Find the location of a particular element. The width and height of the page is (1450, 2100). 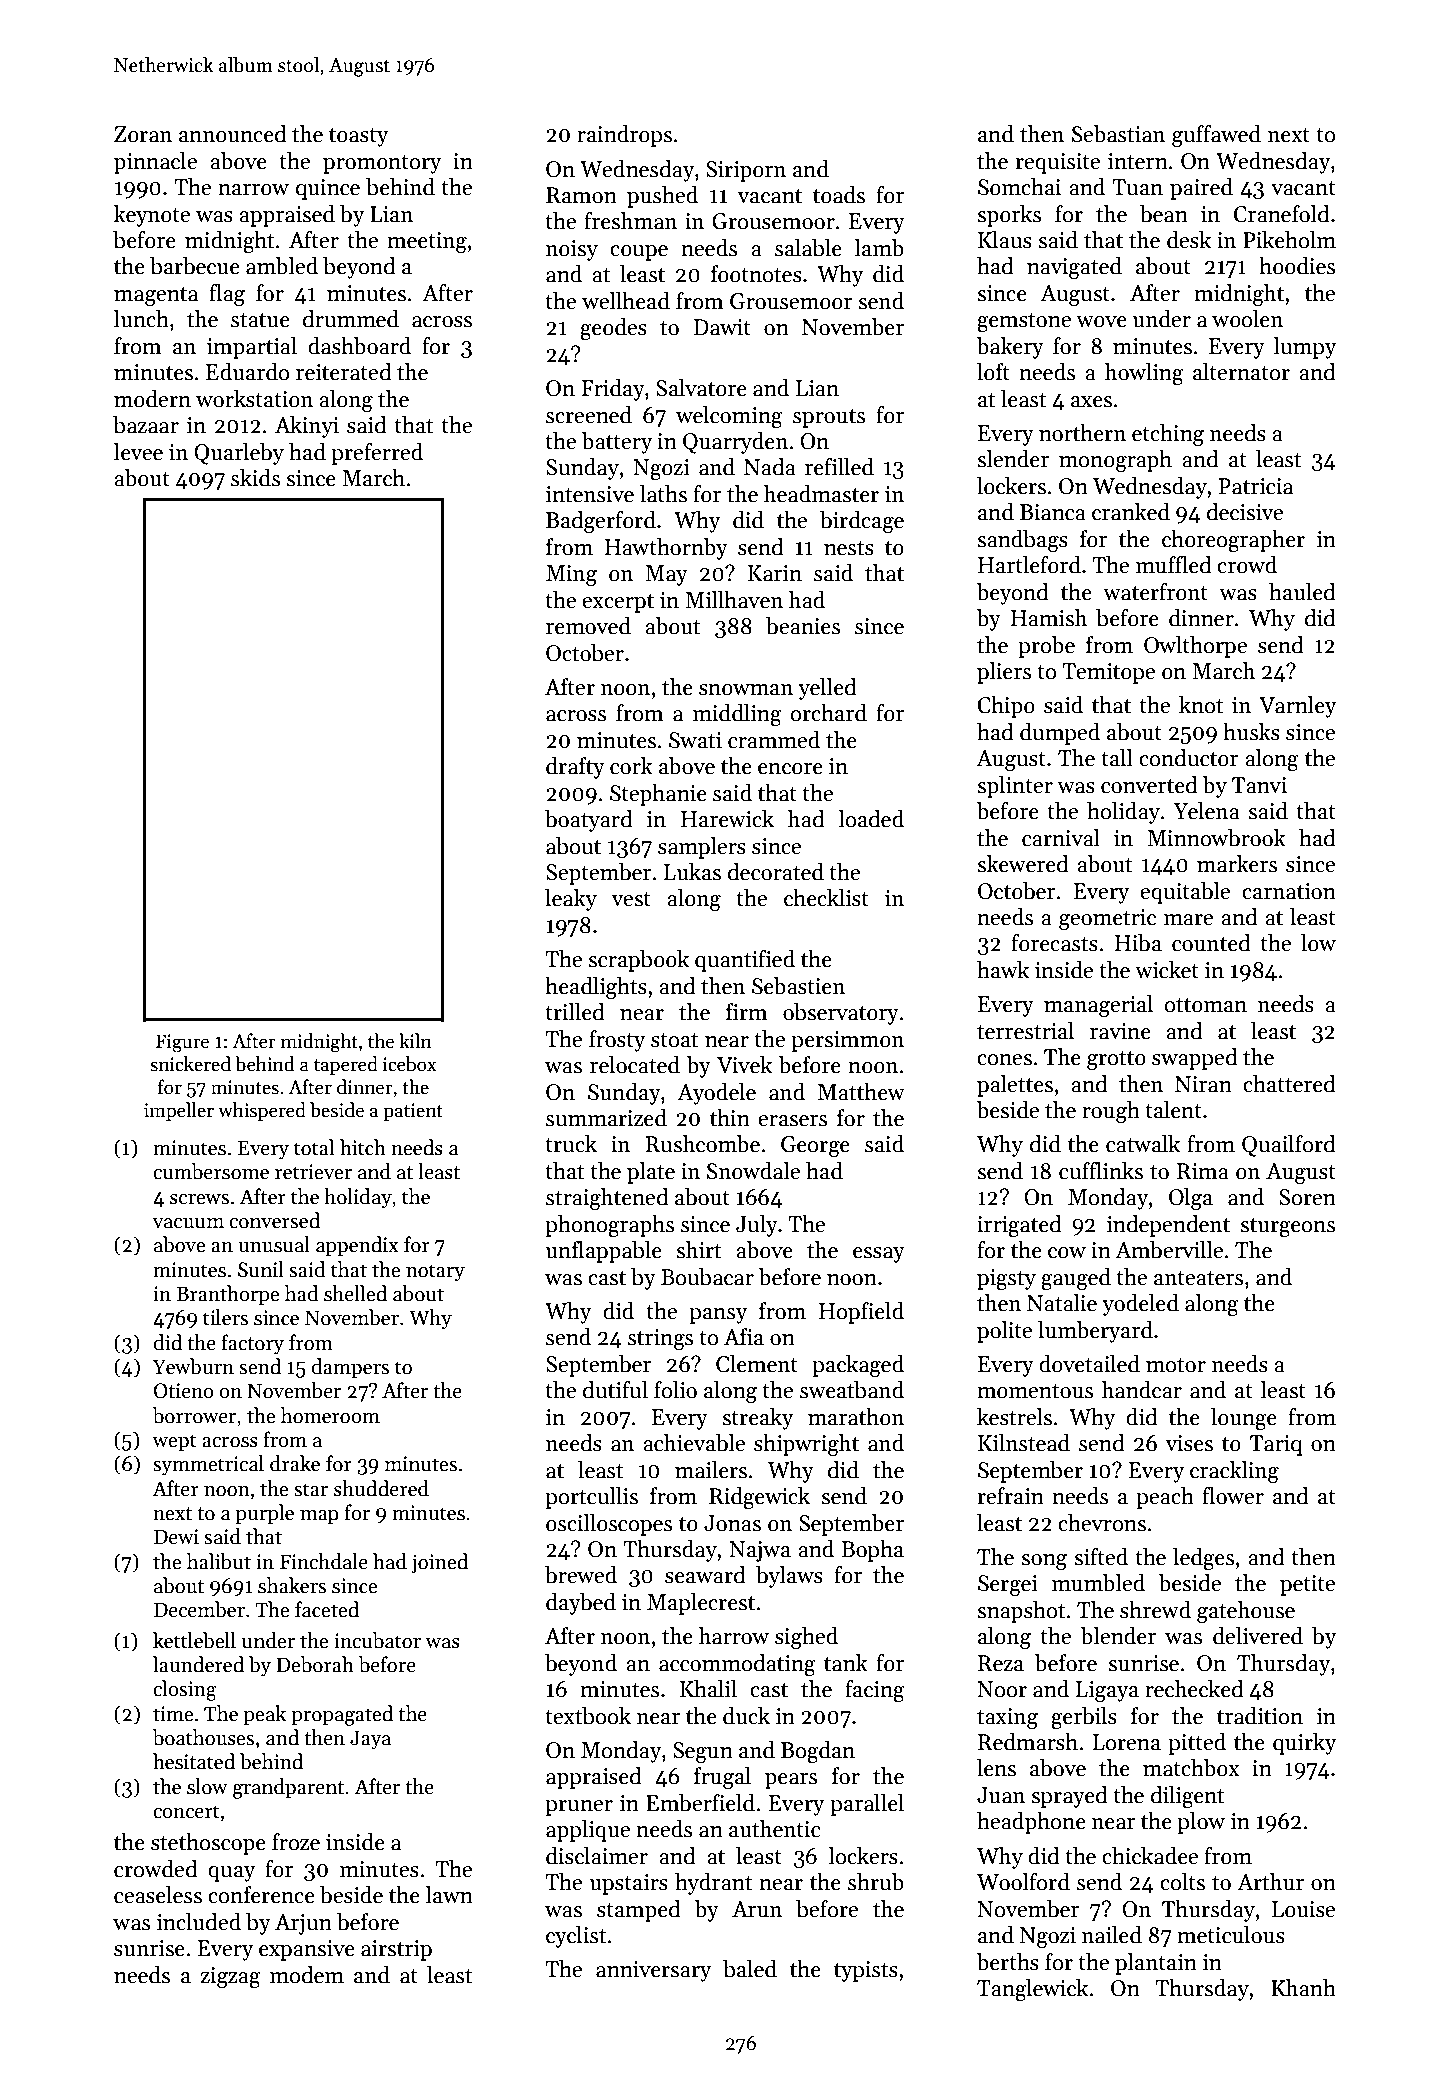

modem is located at coordinates (307, 1975).
